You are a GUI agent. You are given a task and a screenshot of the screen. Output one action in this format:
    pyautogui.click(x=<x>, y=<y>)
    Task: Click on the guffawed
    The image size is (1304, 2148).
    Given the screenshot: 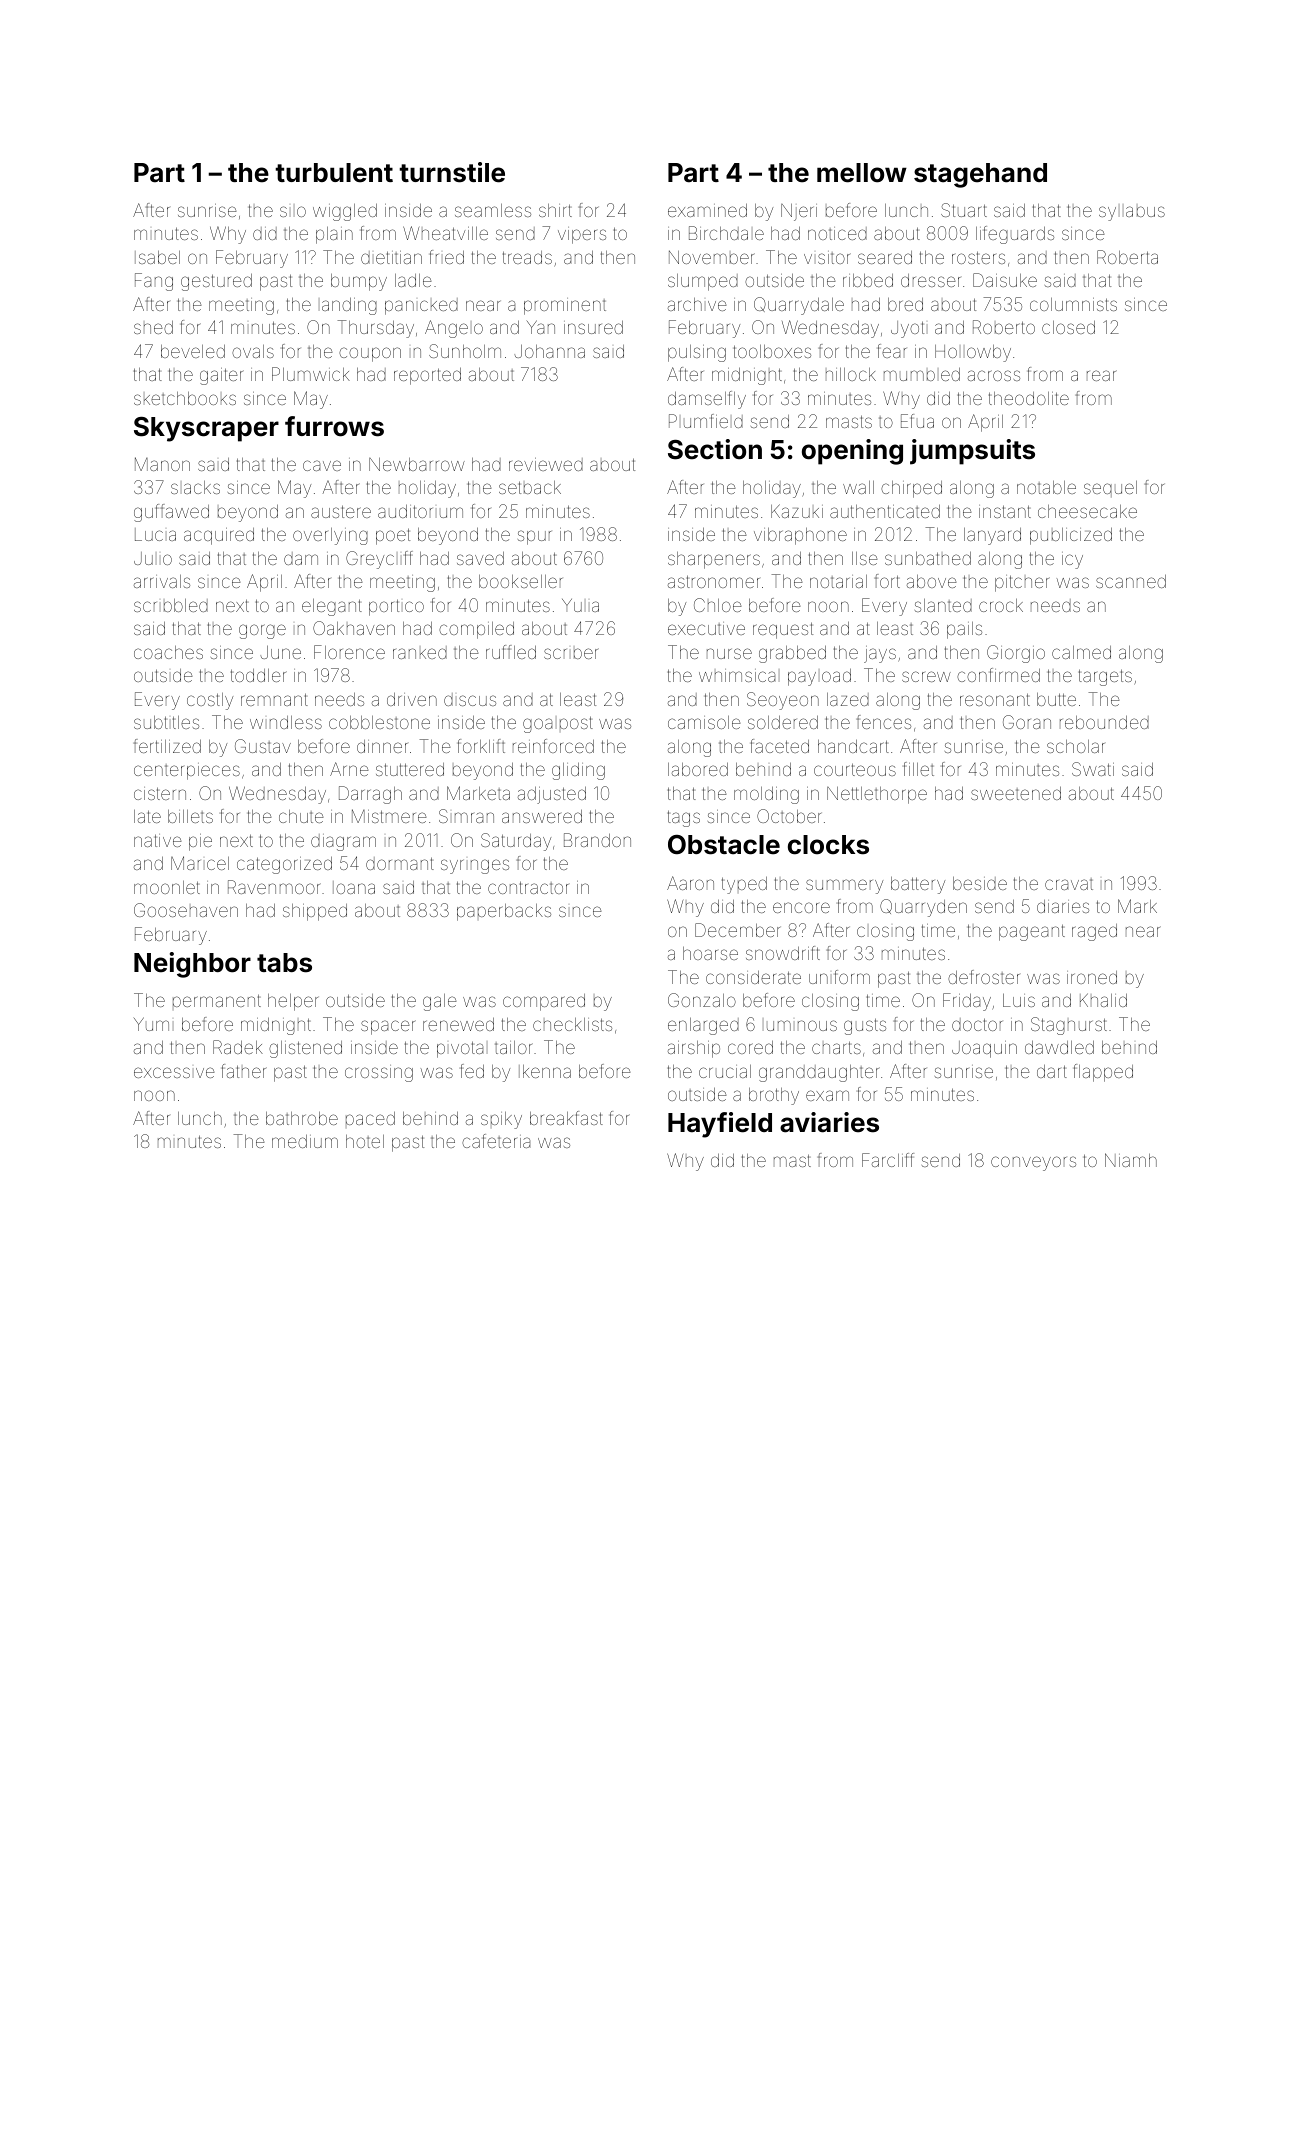 What is the action you would take?
    pyautogui.click(x=171, y=513)
